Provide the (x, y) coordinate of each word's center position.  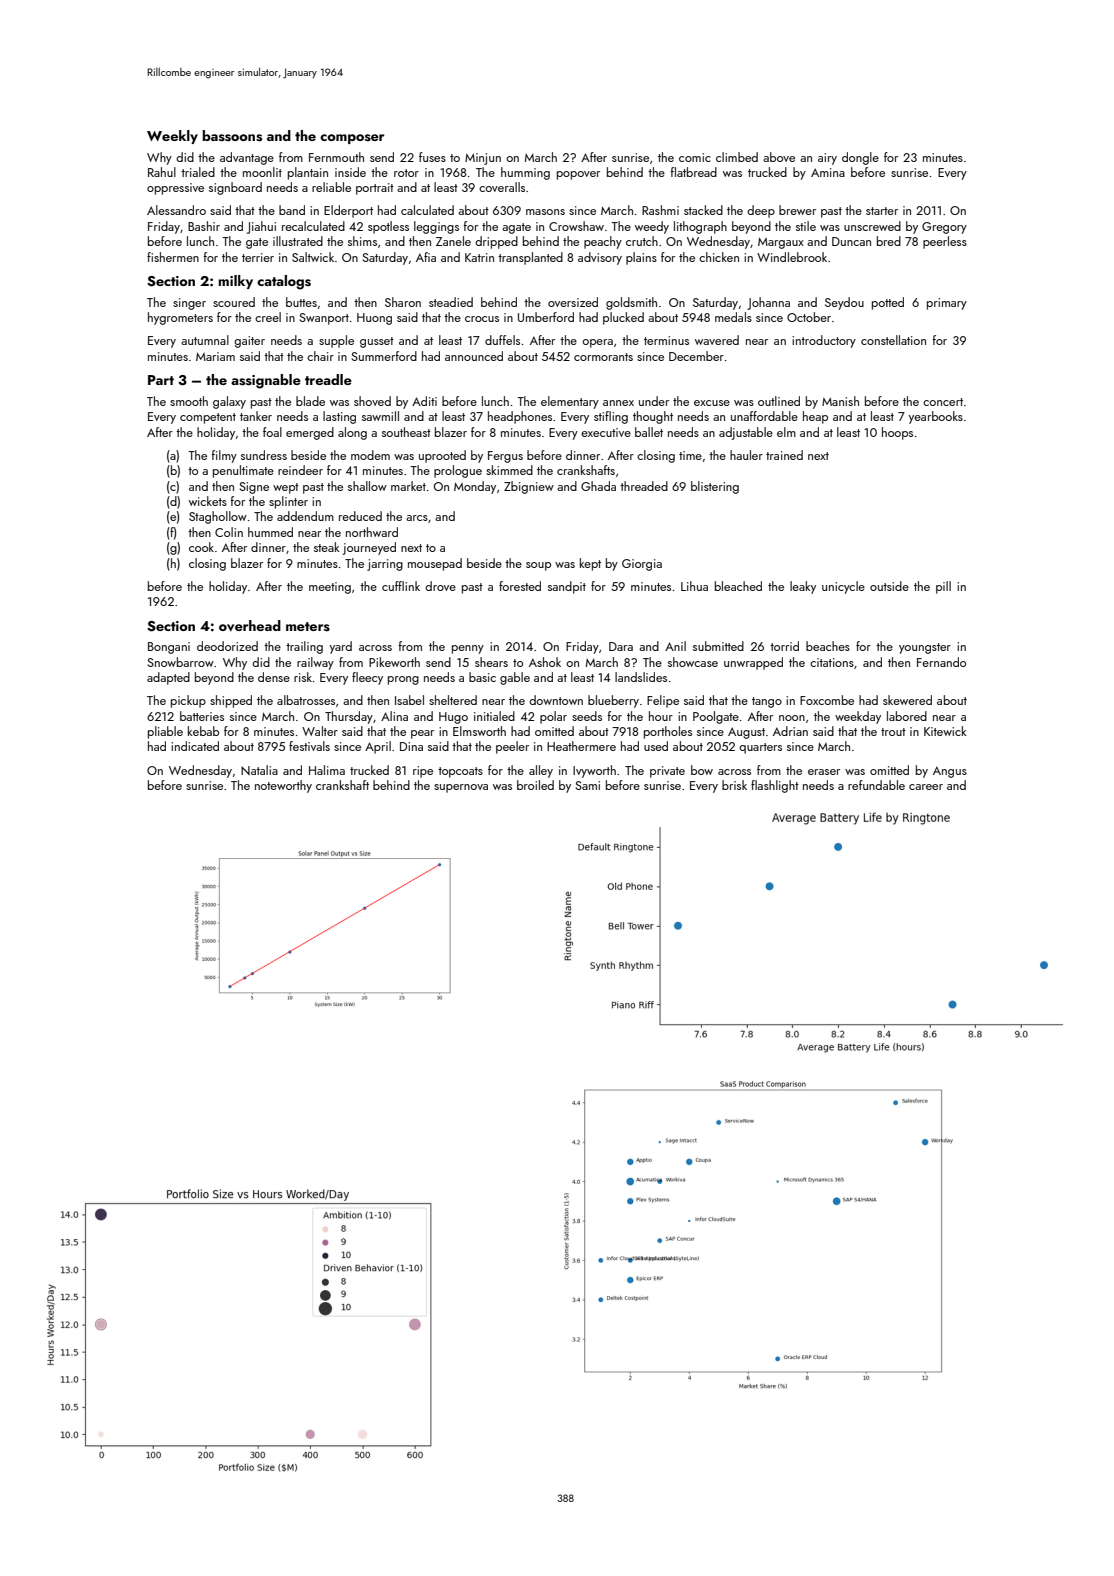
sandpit (567, 587)
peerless (945, 242)
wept (286, 488)
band (292, 210)
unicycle (843, 587)
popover (578, 175)
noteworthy (283, 786)
